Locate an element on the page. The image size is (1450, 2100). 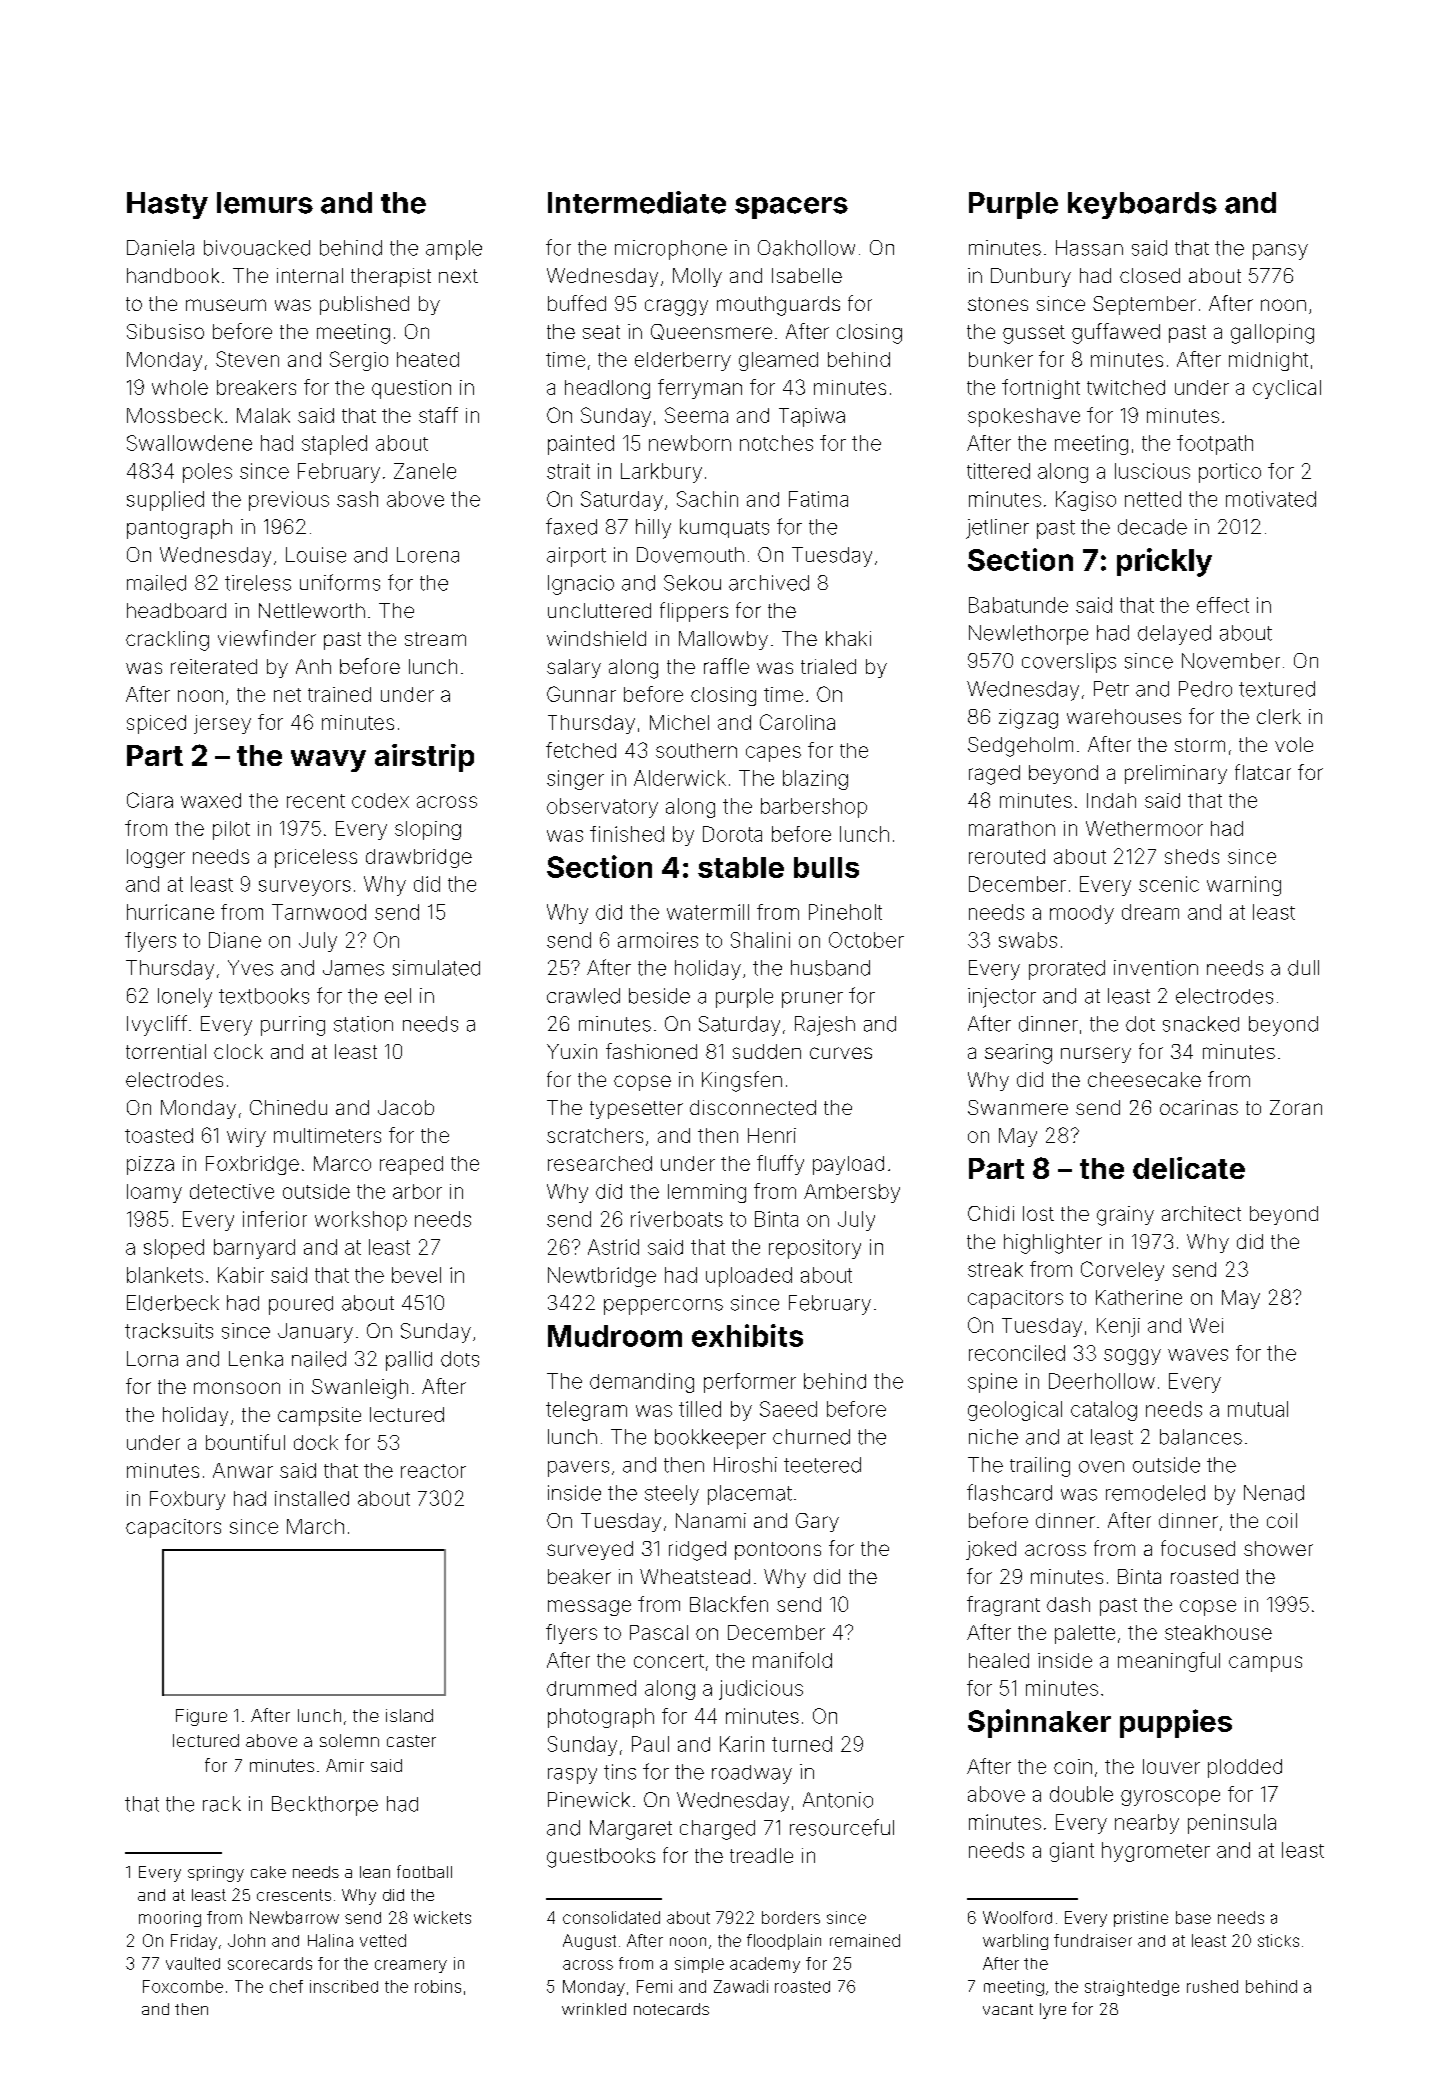
Lorna is located at coordinates (152, 1359).
